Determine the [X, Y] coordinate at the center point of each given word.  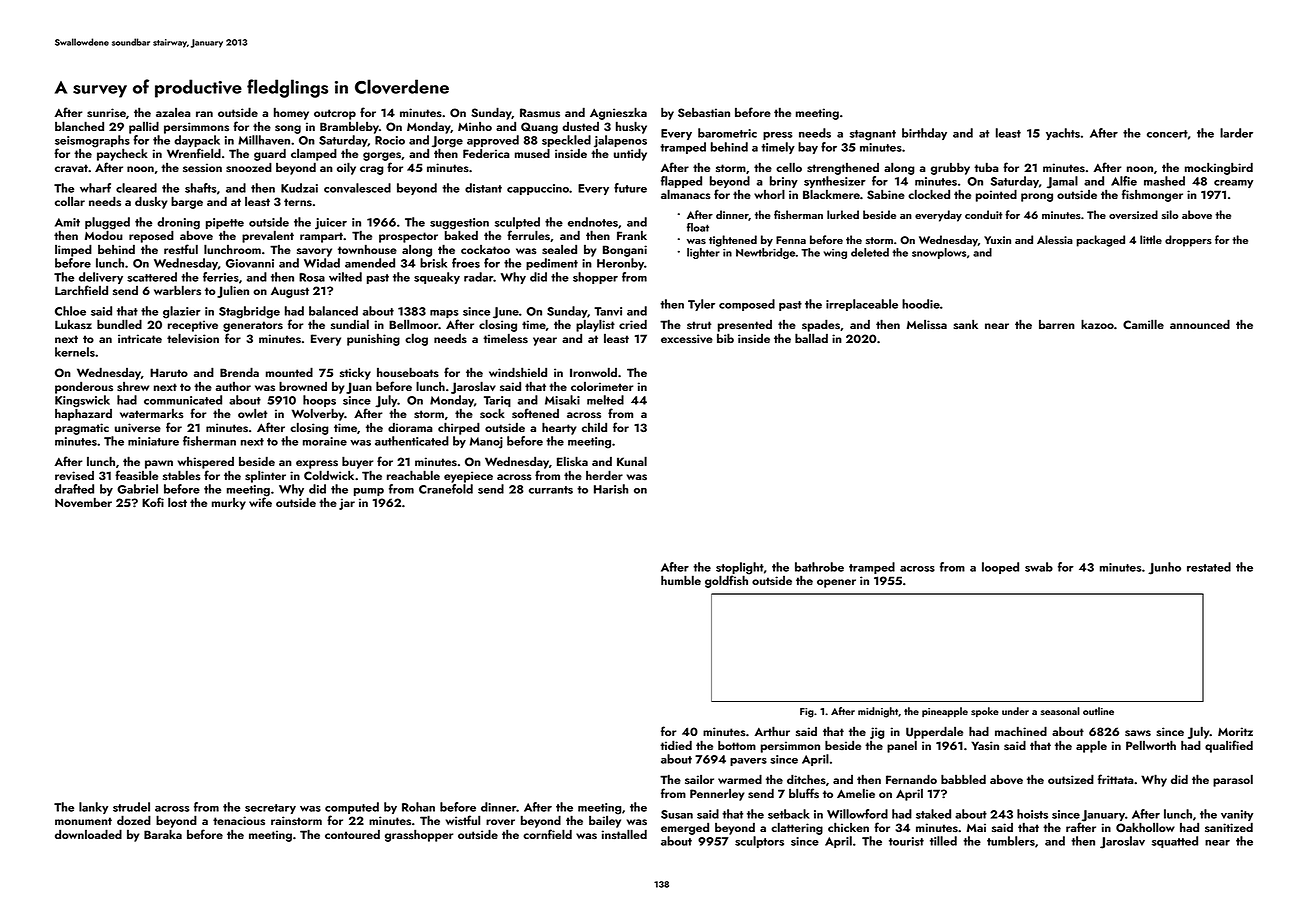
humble [681, 580]
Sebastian [704, 113]
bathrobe [819, 567]
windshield [518, 372]
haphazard [83, 415]
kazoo [1097, 324]
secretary [270, 809]
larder [1236, 133]
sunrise [106, 113]
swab [1039, 567]
